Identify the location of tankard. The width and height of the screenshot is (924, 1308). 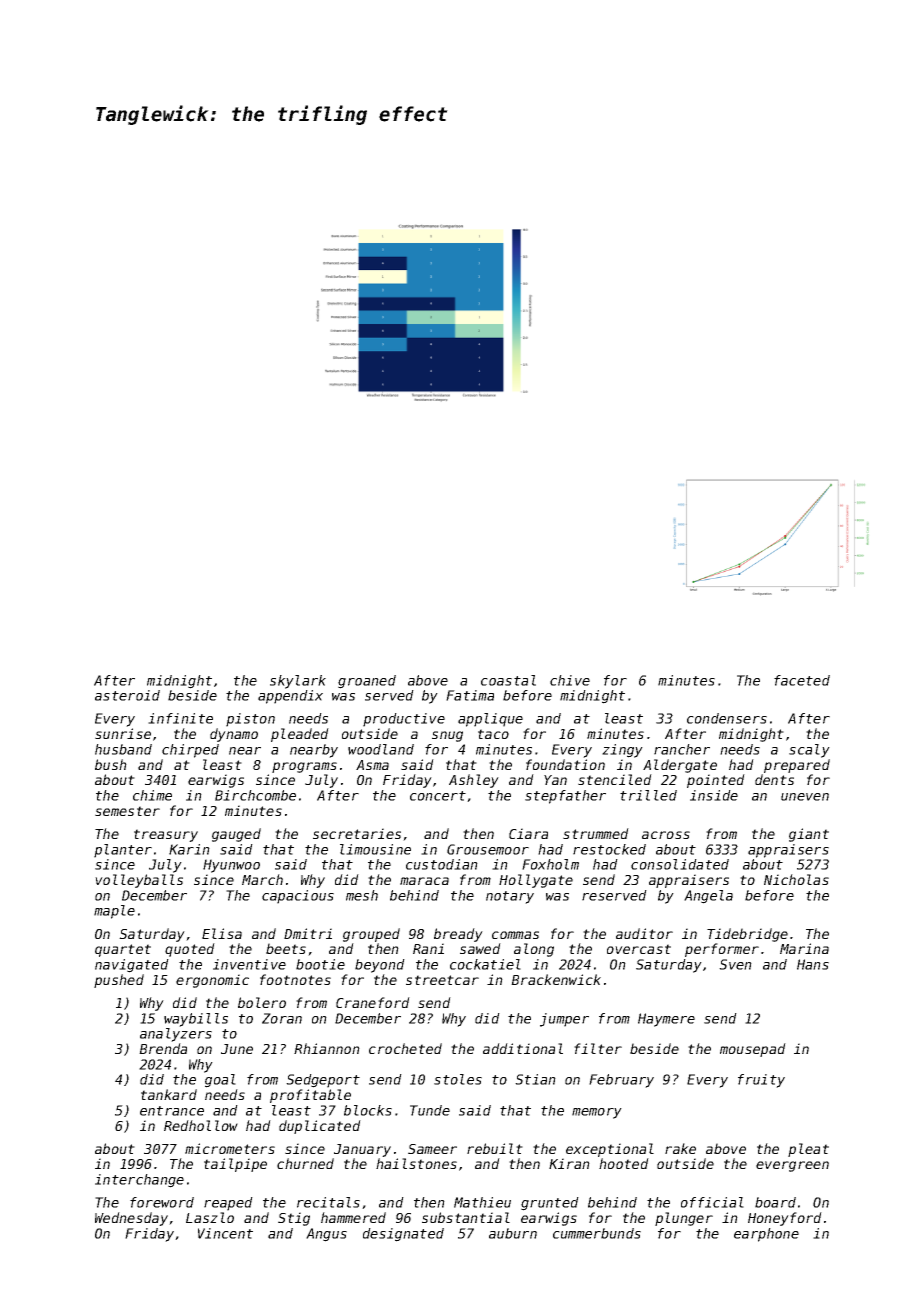
(169, 1094).
